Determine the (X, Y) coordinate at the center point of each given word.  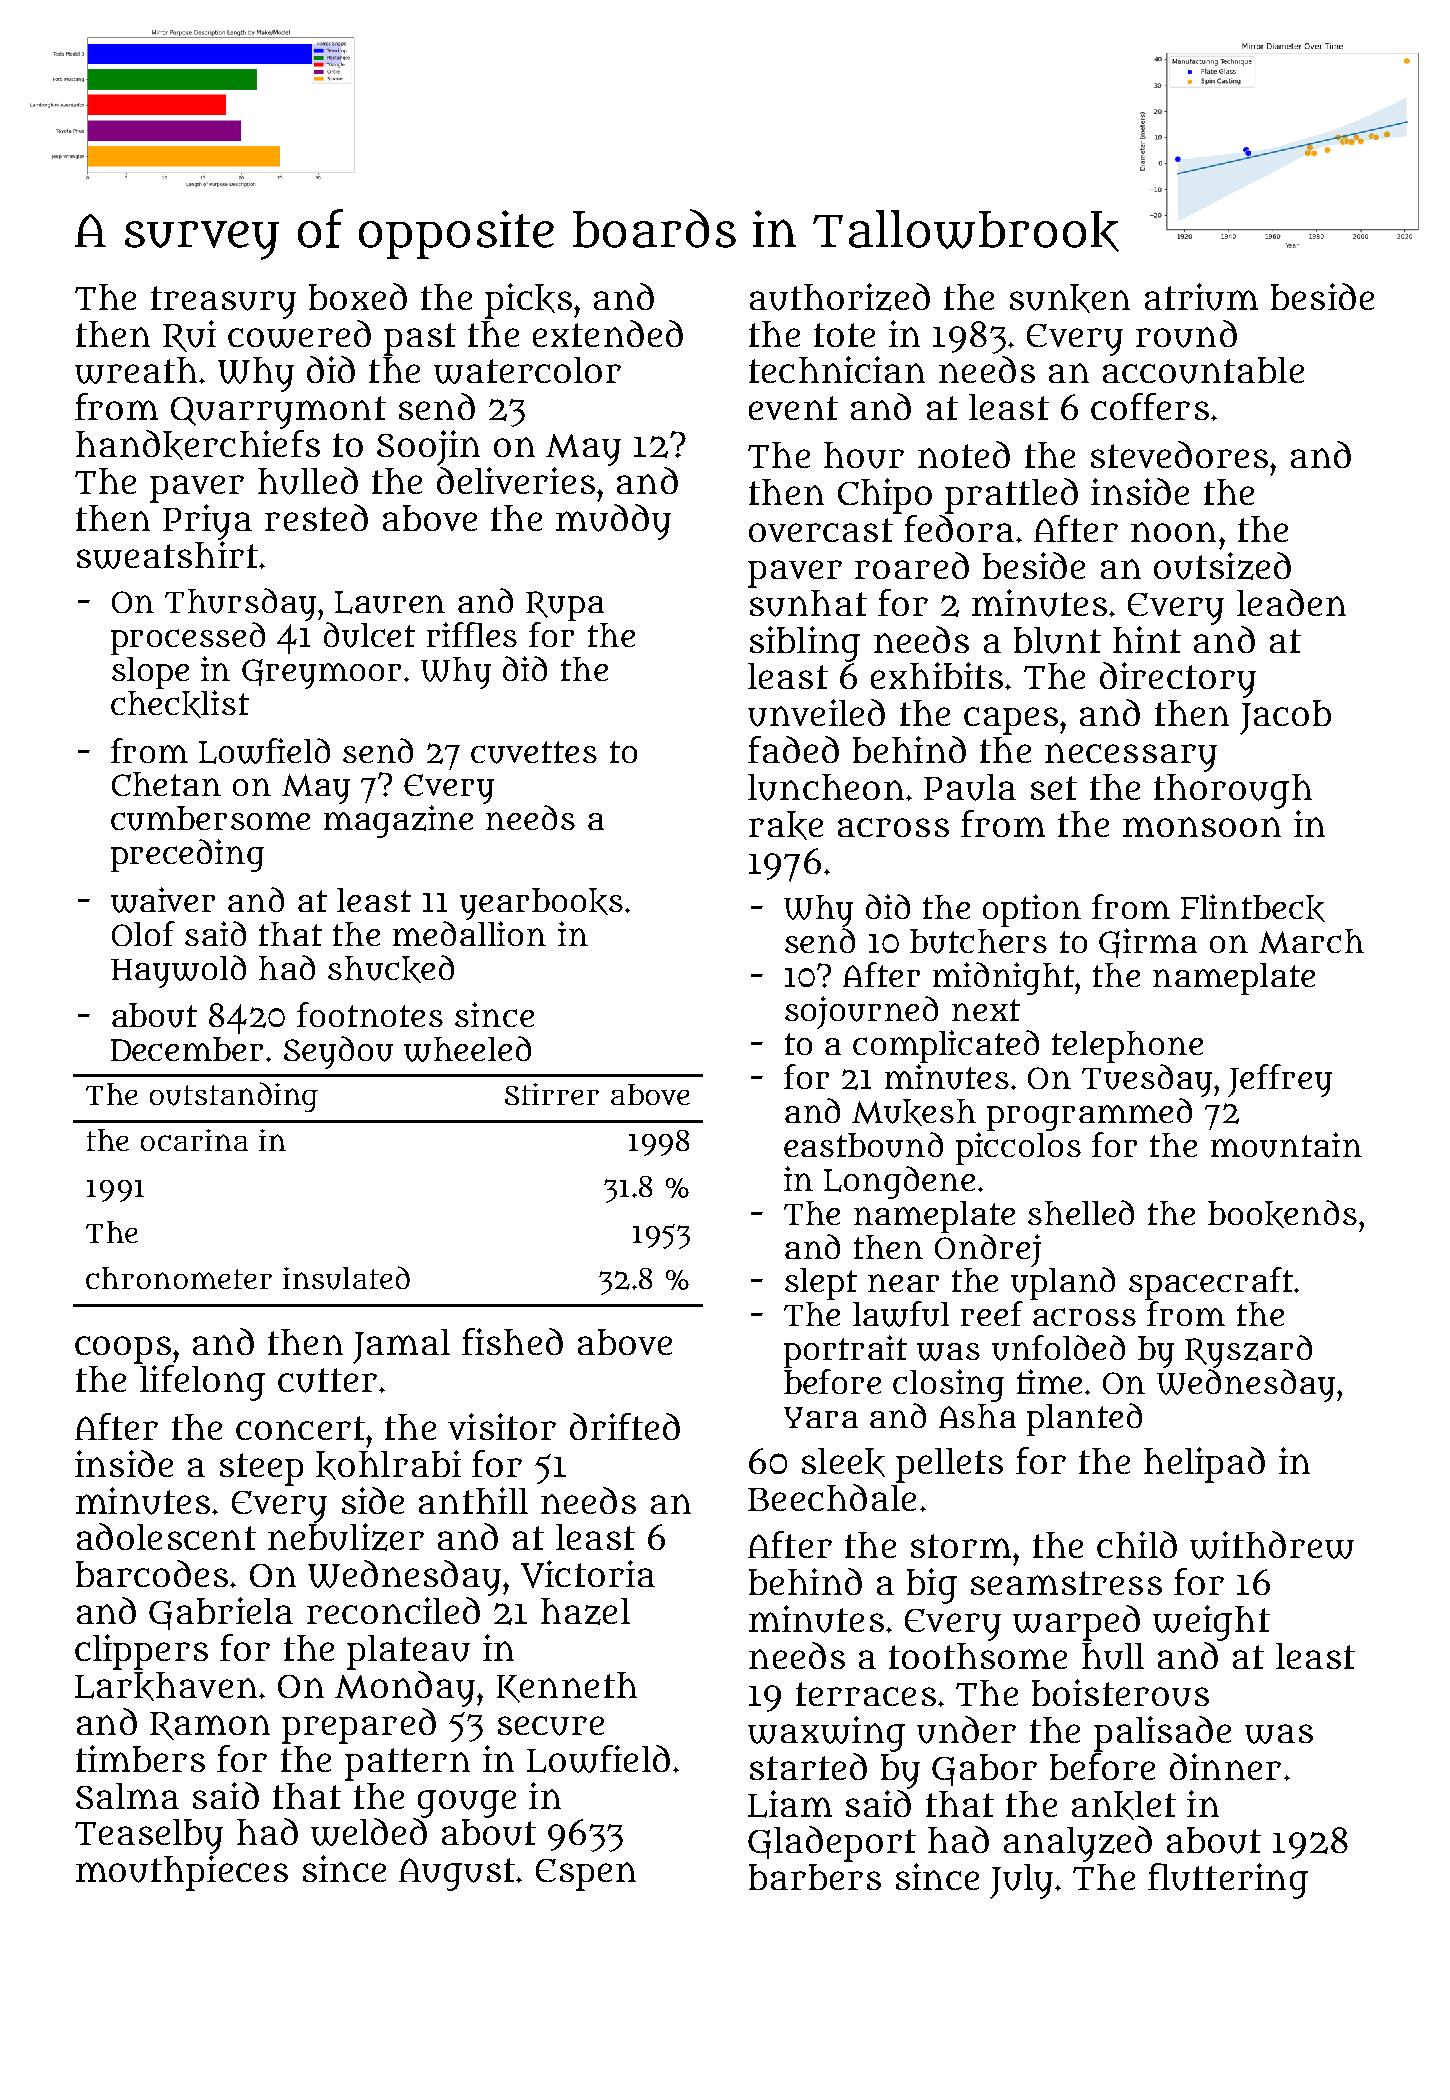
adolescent (166, 1536)
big (932, 1586)
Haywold (178, 971)
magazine (398, 821)
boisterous (1120, 1693)
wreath (136, 370)
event (793, 408)
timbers (140, 1758)
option (1032, 910)
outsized (1222, 566)
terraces (866, 1694)
